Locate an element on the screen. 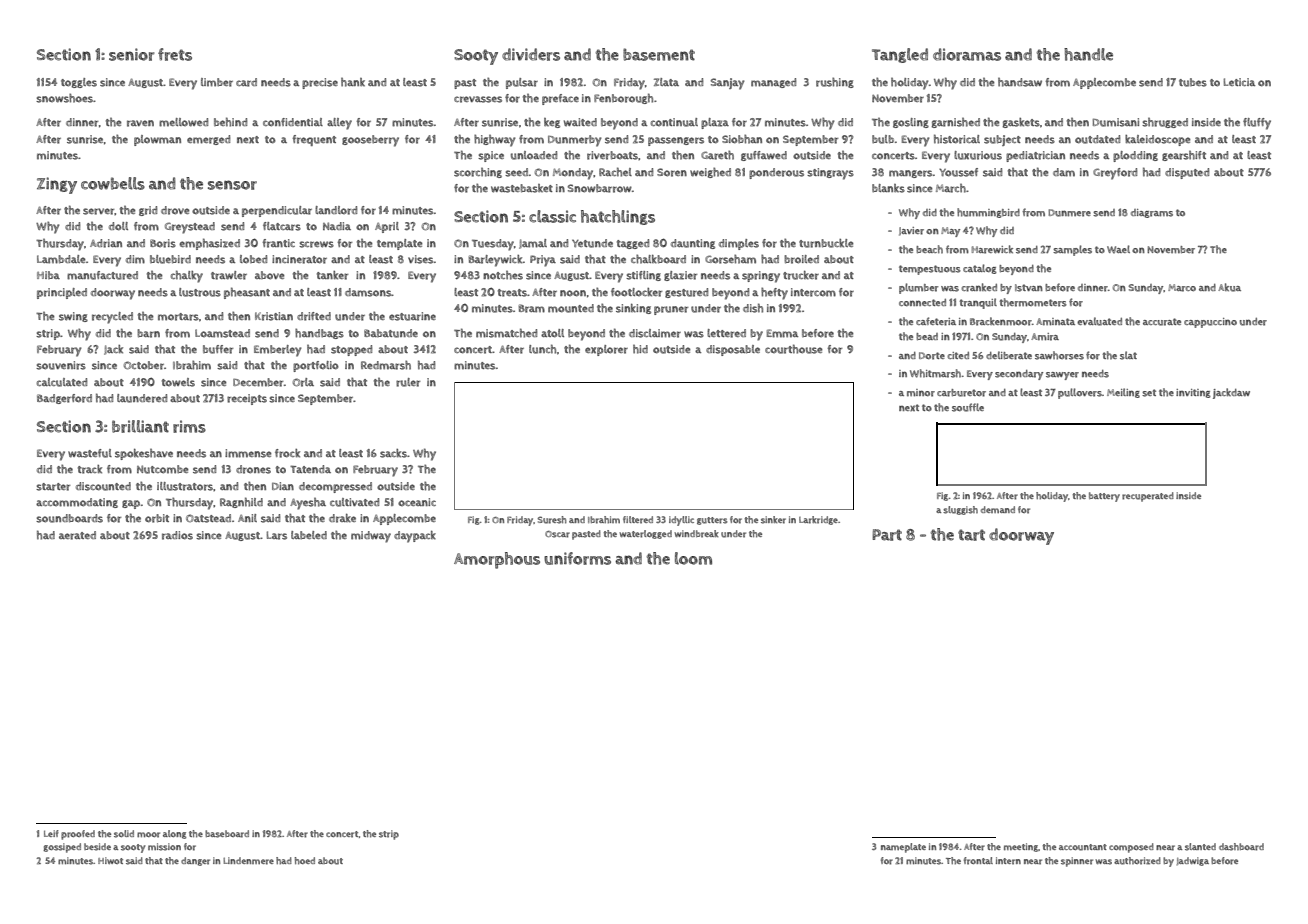  Emberley is located at coordinates (278, 351).
